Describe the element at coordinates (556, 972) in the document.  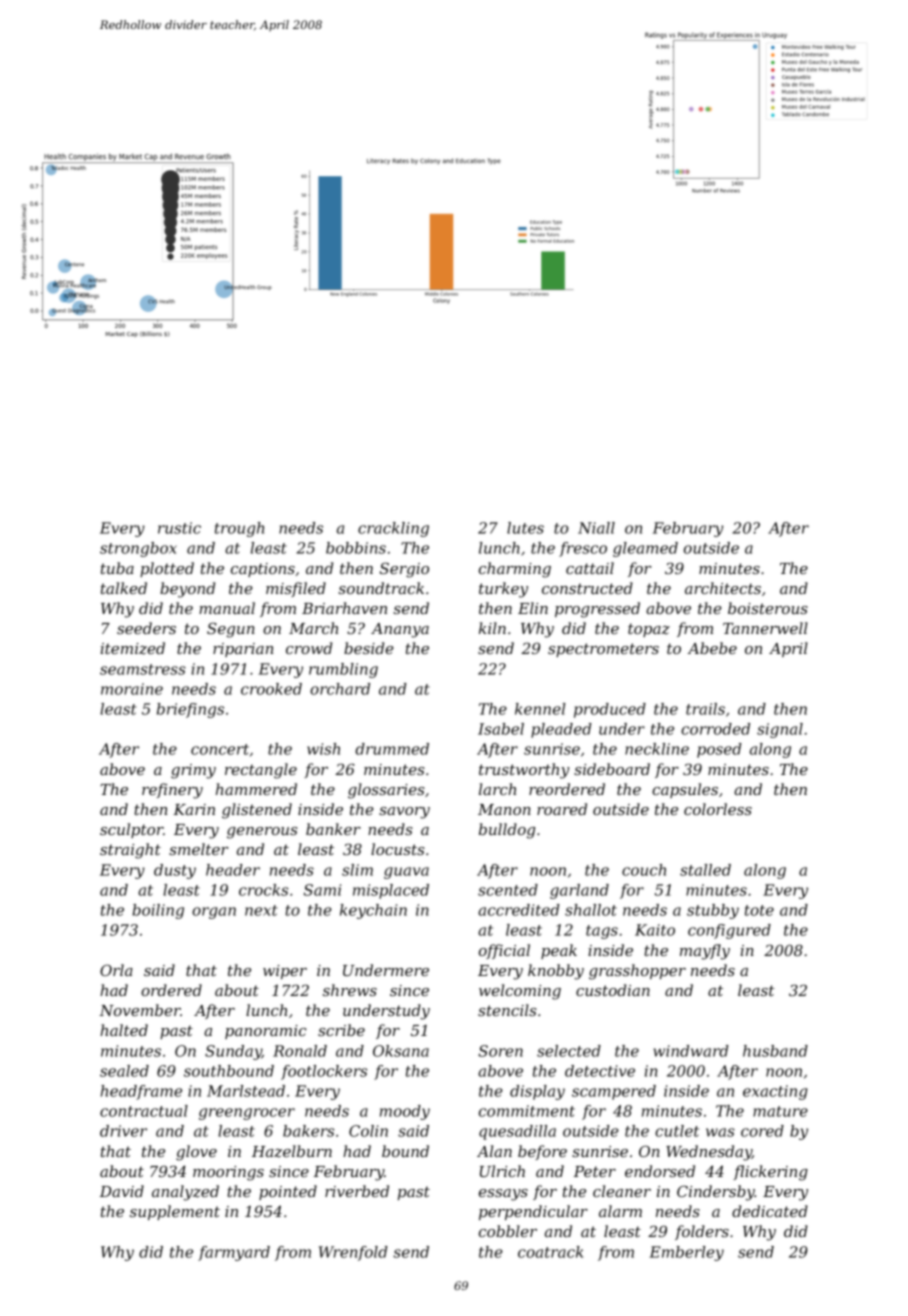
I see `knobby` at that location.
